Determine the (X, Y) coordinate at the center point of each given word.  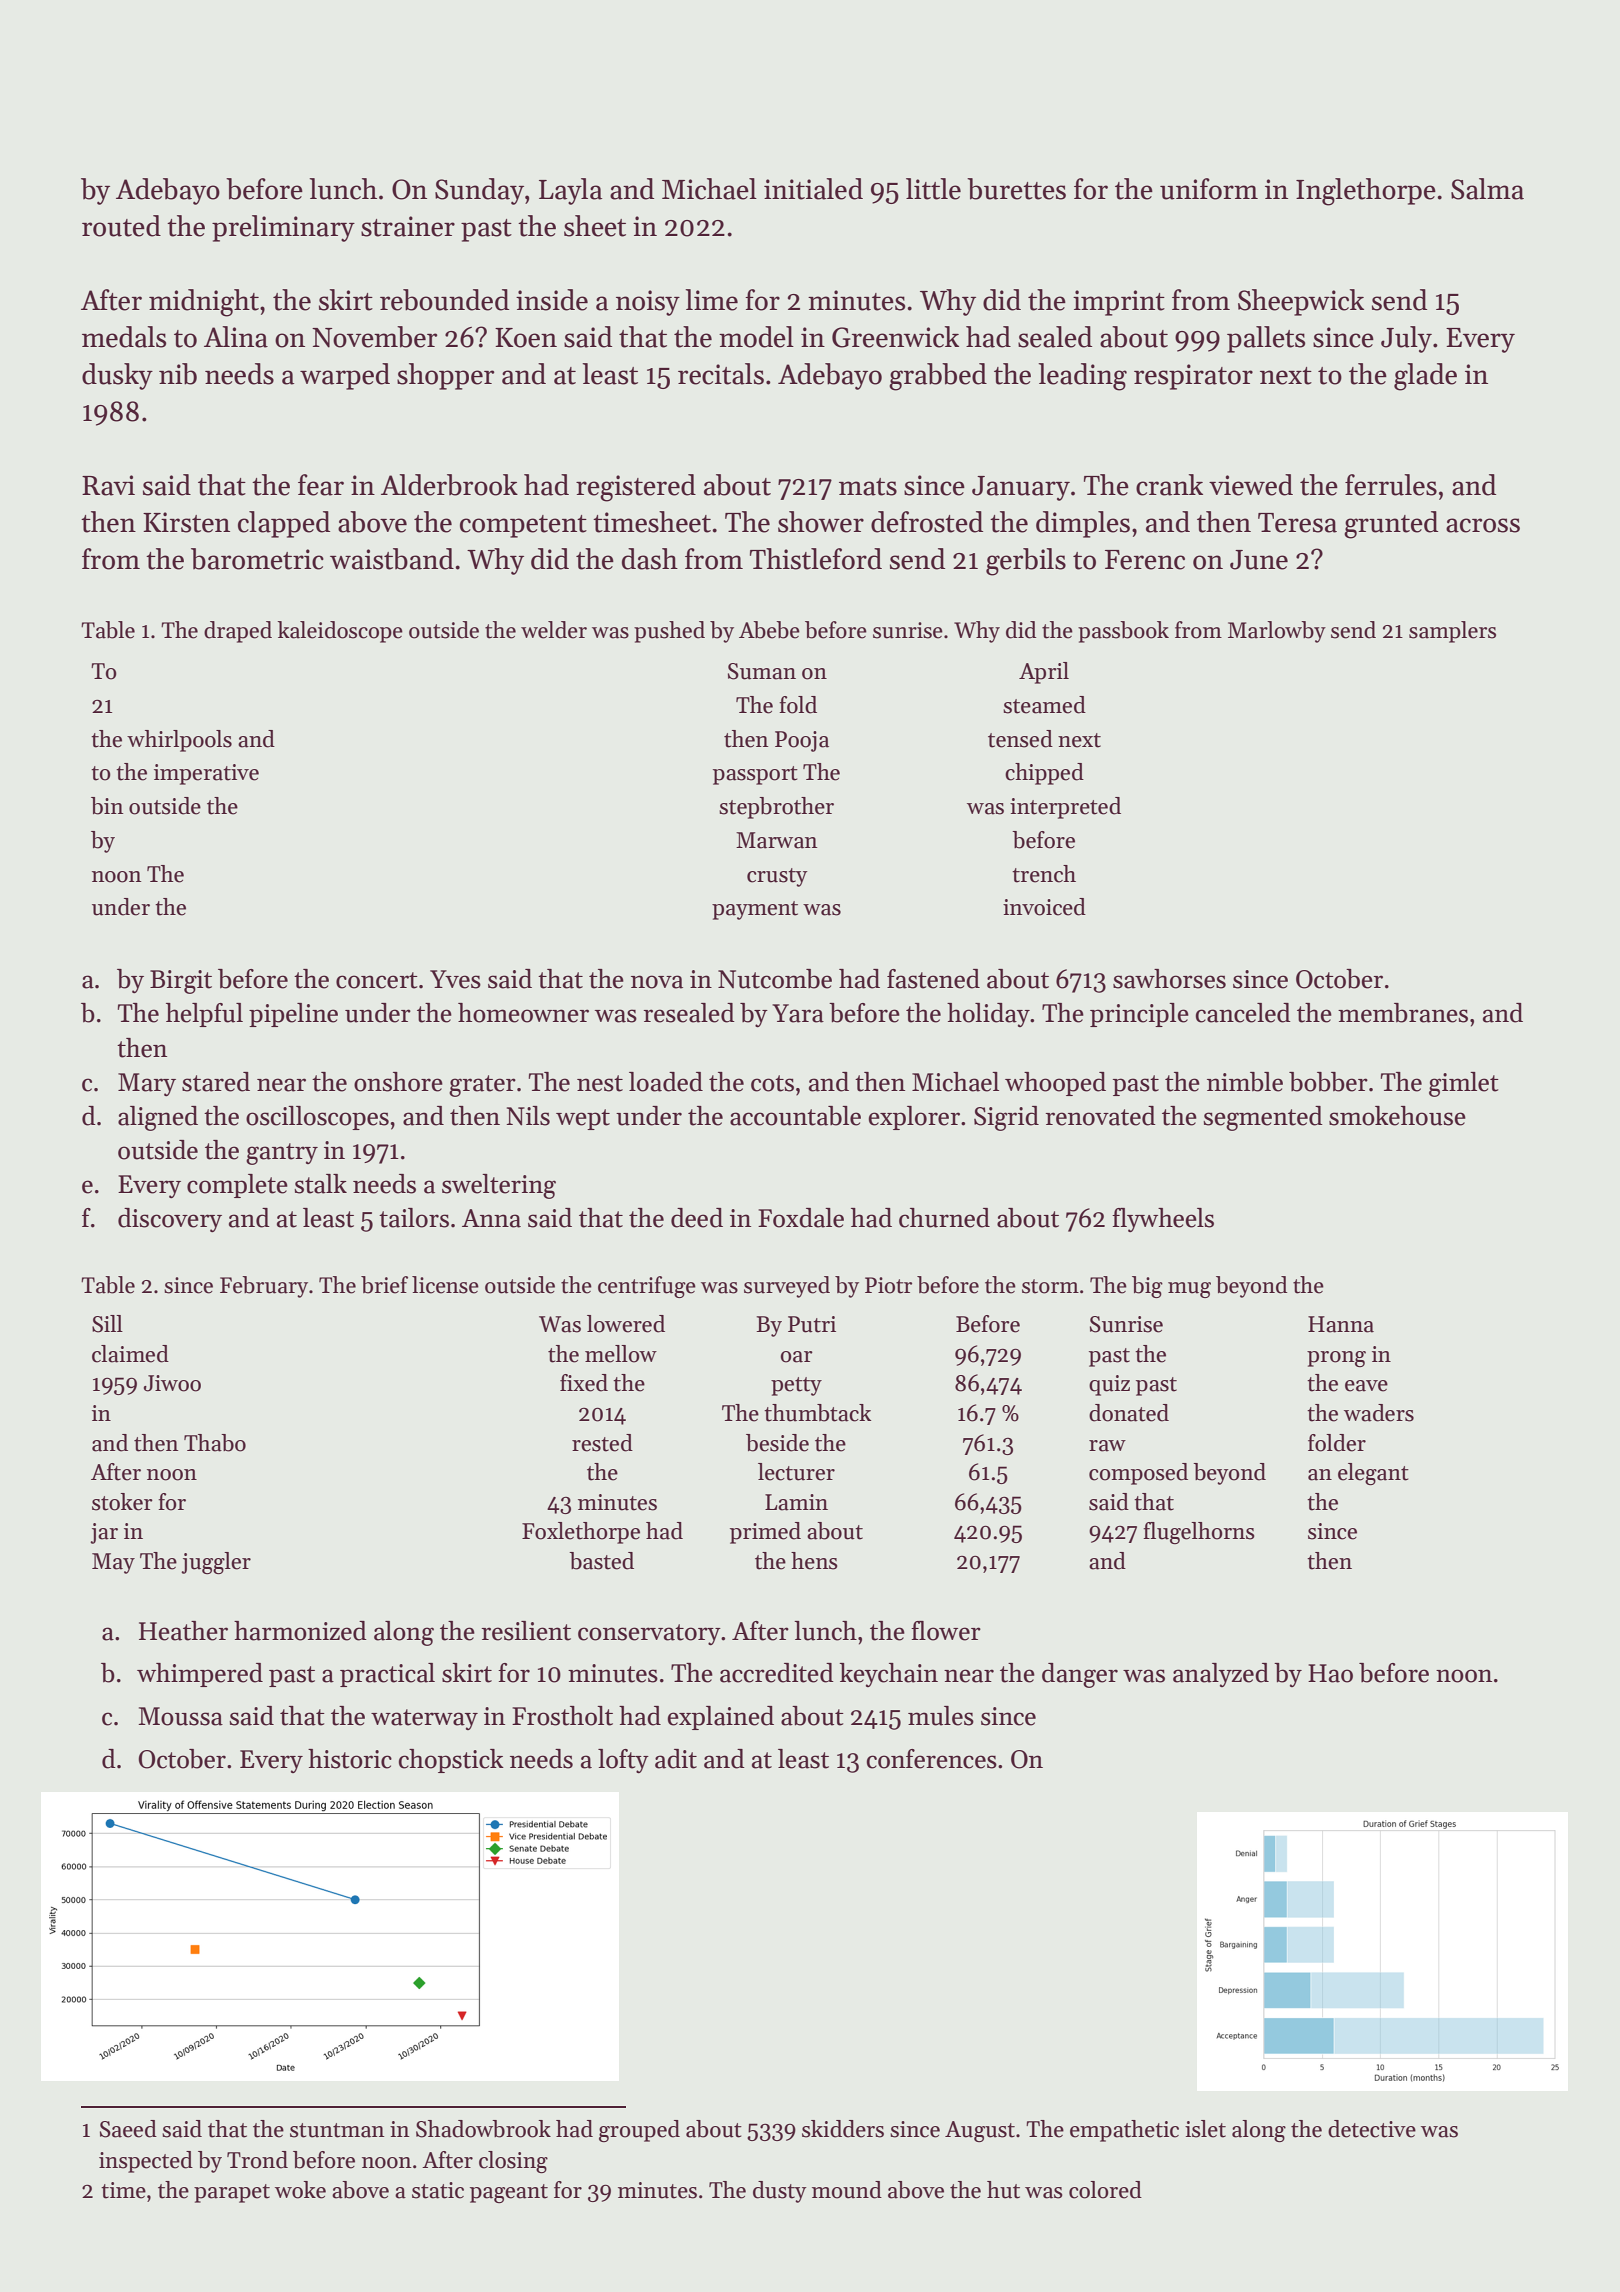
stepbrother (776, 808)
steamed (1044, 705)
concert (377, 980)
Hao (1330, 1673)
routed (121, 226)
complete (237, 1186)
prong (1336, 1359)
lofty (623, 1761)
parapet (232, 2193)
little (933, 189)
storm (1050, 1286)
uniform (1209, 189)
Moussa (180, 1716)
